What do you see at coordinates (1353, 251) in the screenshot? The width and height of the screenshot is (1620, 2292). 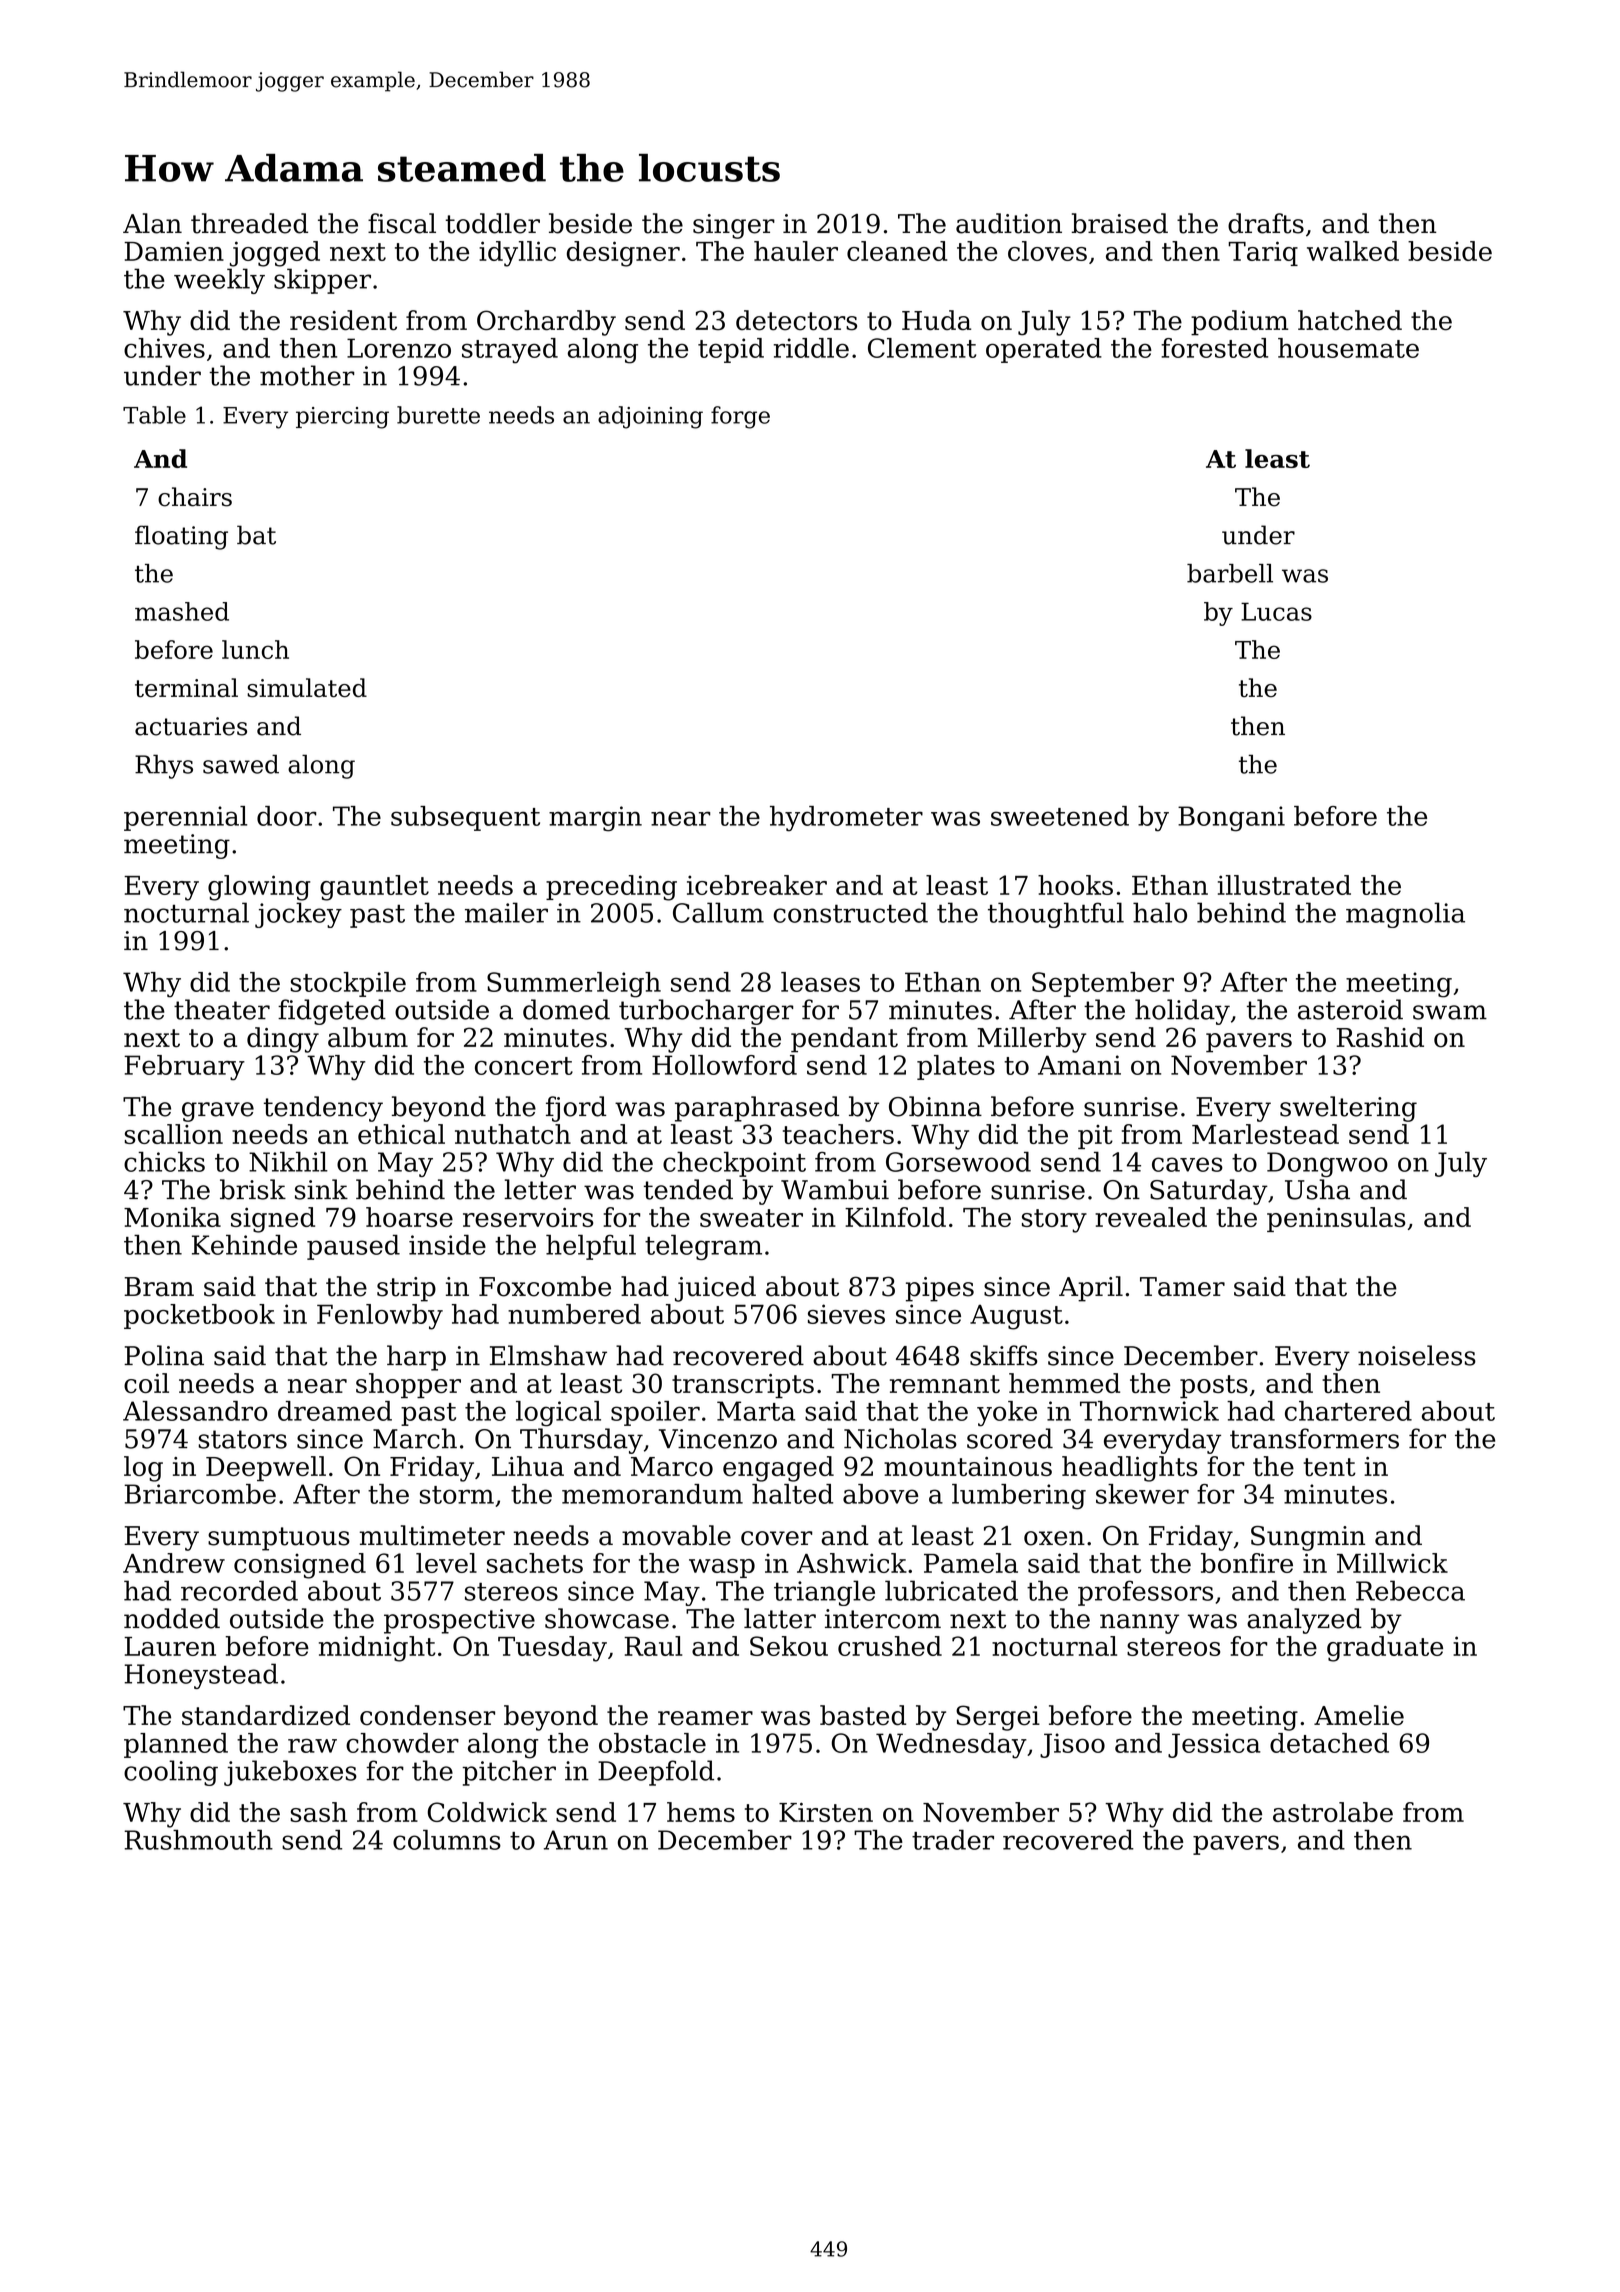 I see `walked` at bounding box center [1353, 251].
